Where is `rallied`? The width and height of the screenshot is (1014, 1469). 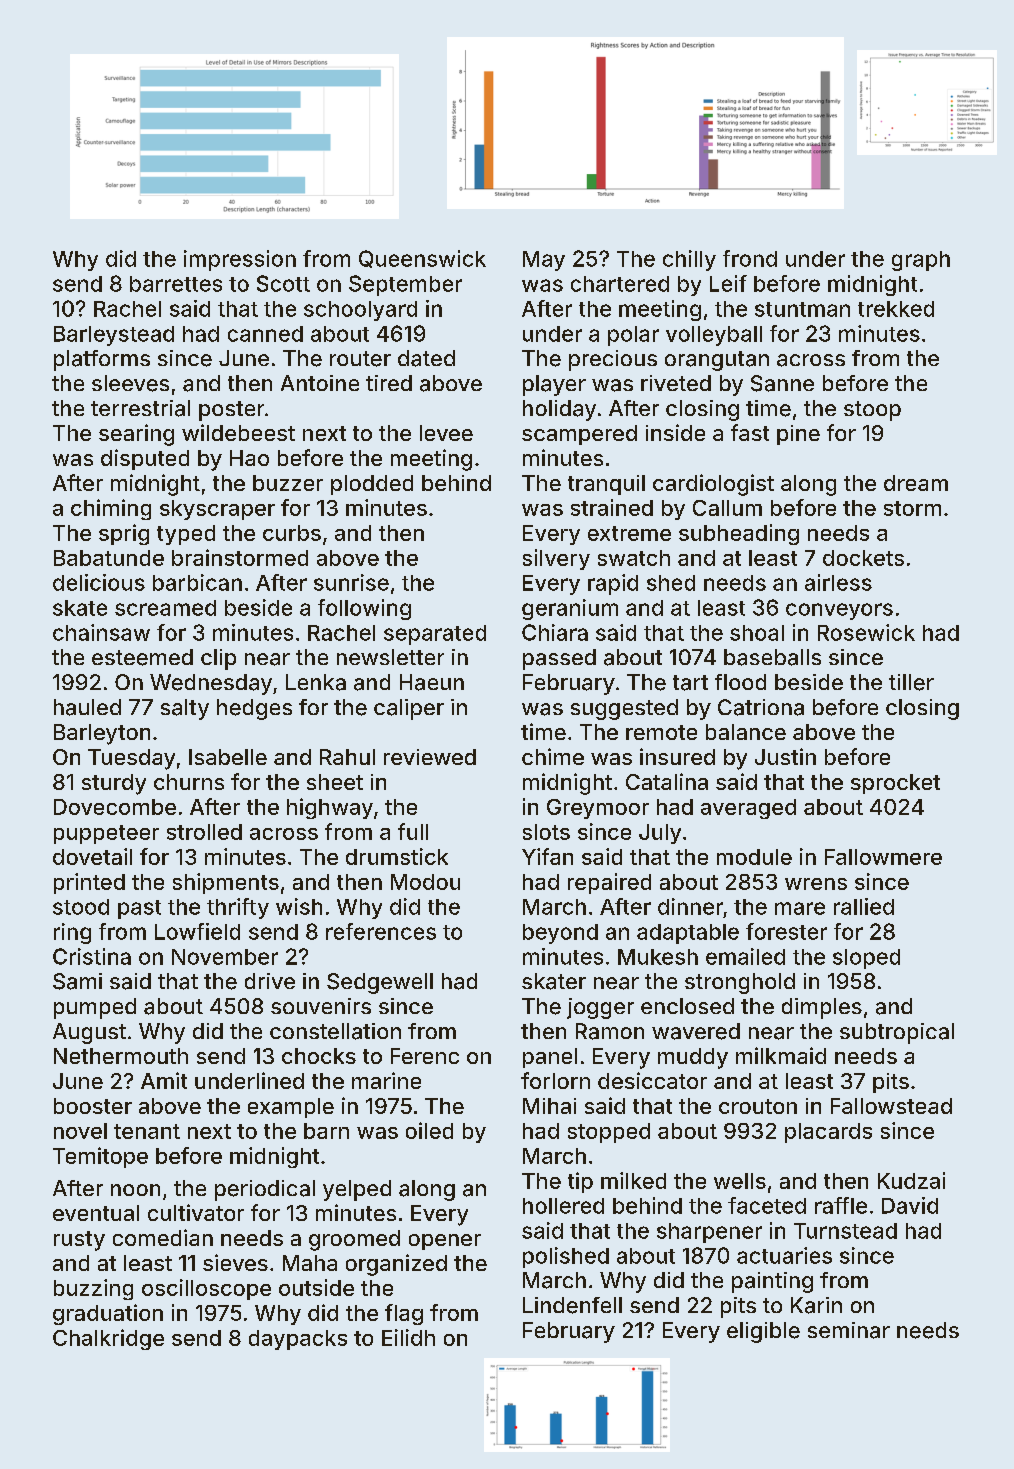 rallied is located at coordinates (864, 906).
